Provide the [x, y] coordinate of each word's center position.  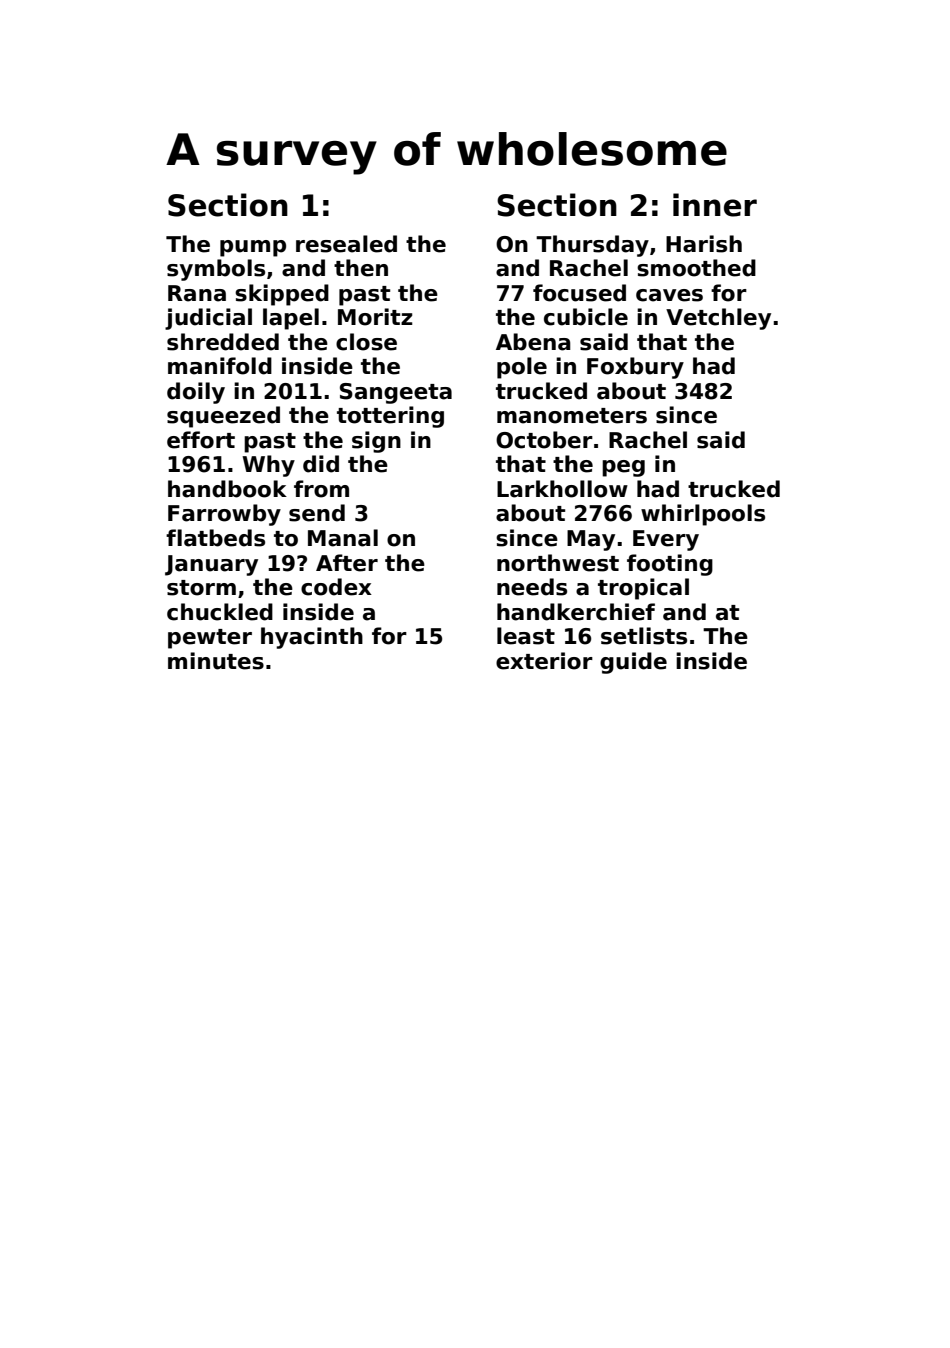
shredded [223, 342]
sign [376, 442]
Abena [533, 342]
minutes [216, 661]
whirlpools [703, 515]
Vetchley [718, 319]
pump [253, 248]
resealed [346, 244]
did [321, 464]
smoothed [696, 268]
